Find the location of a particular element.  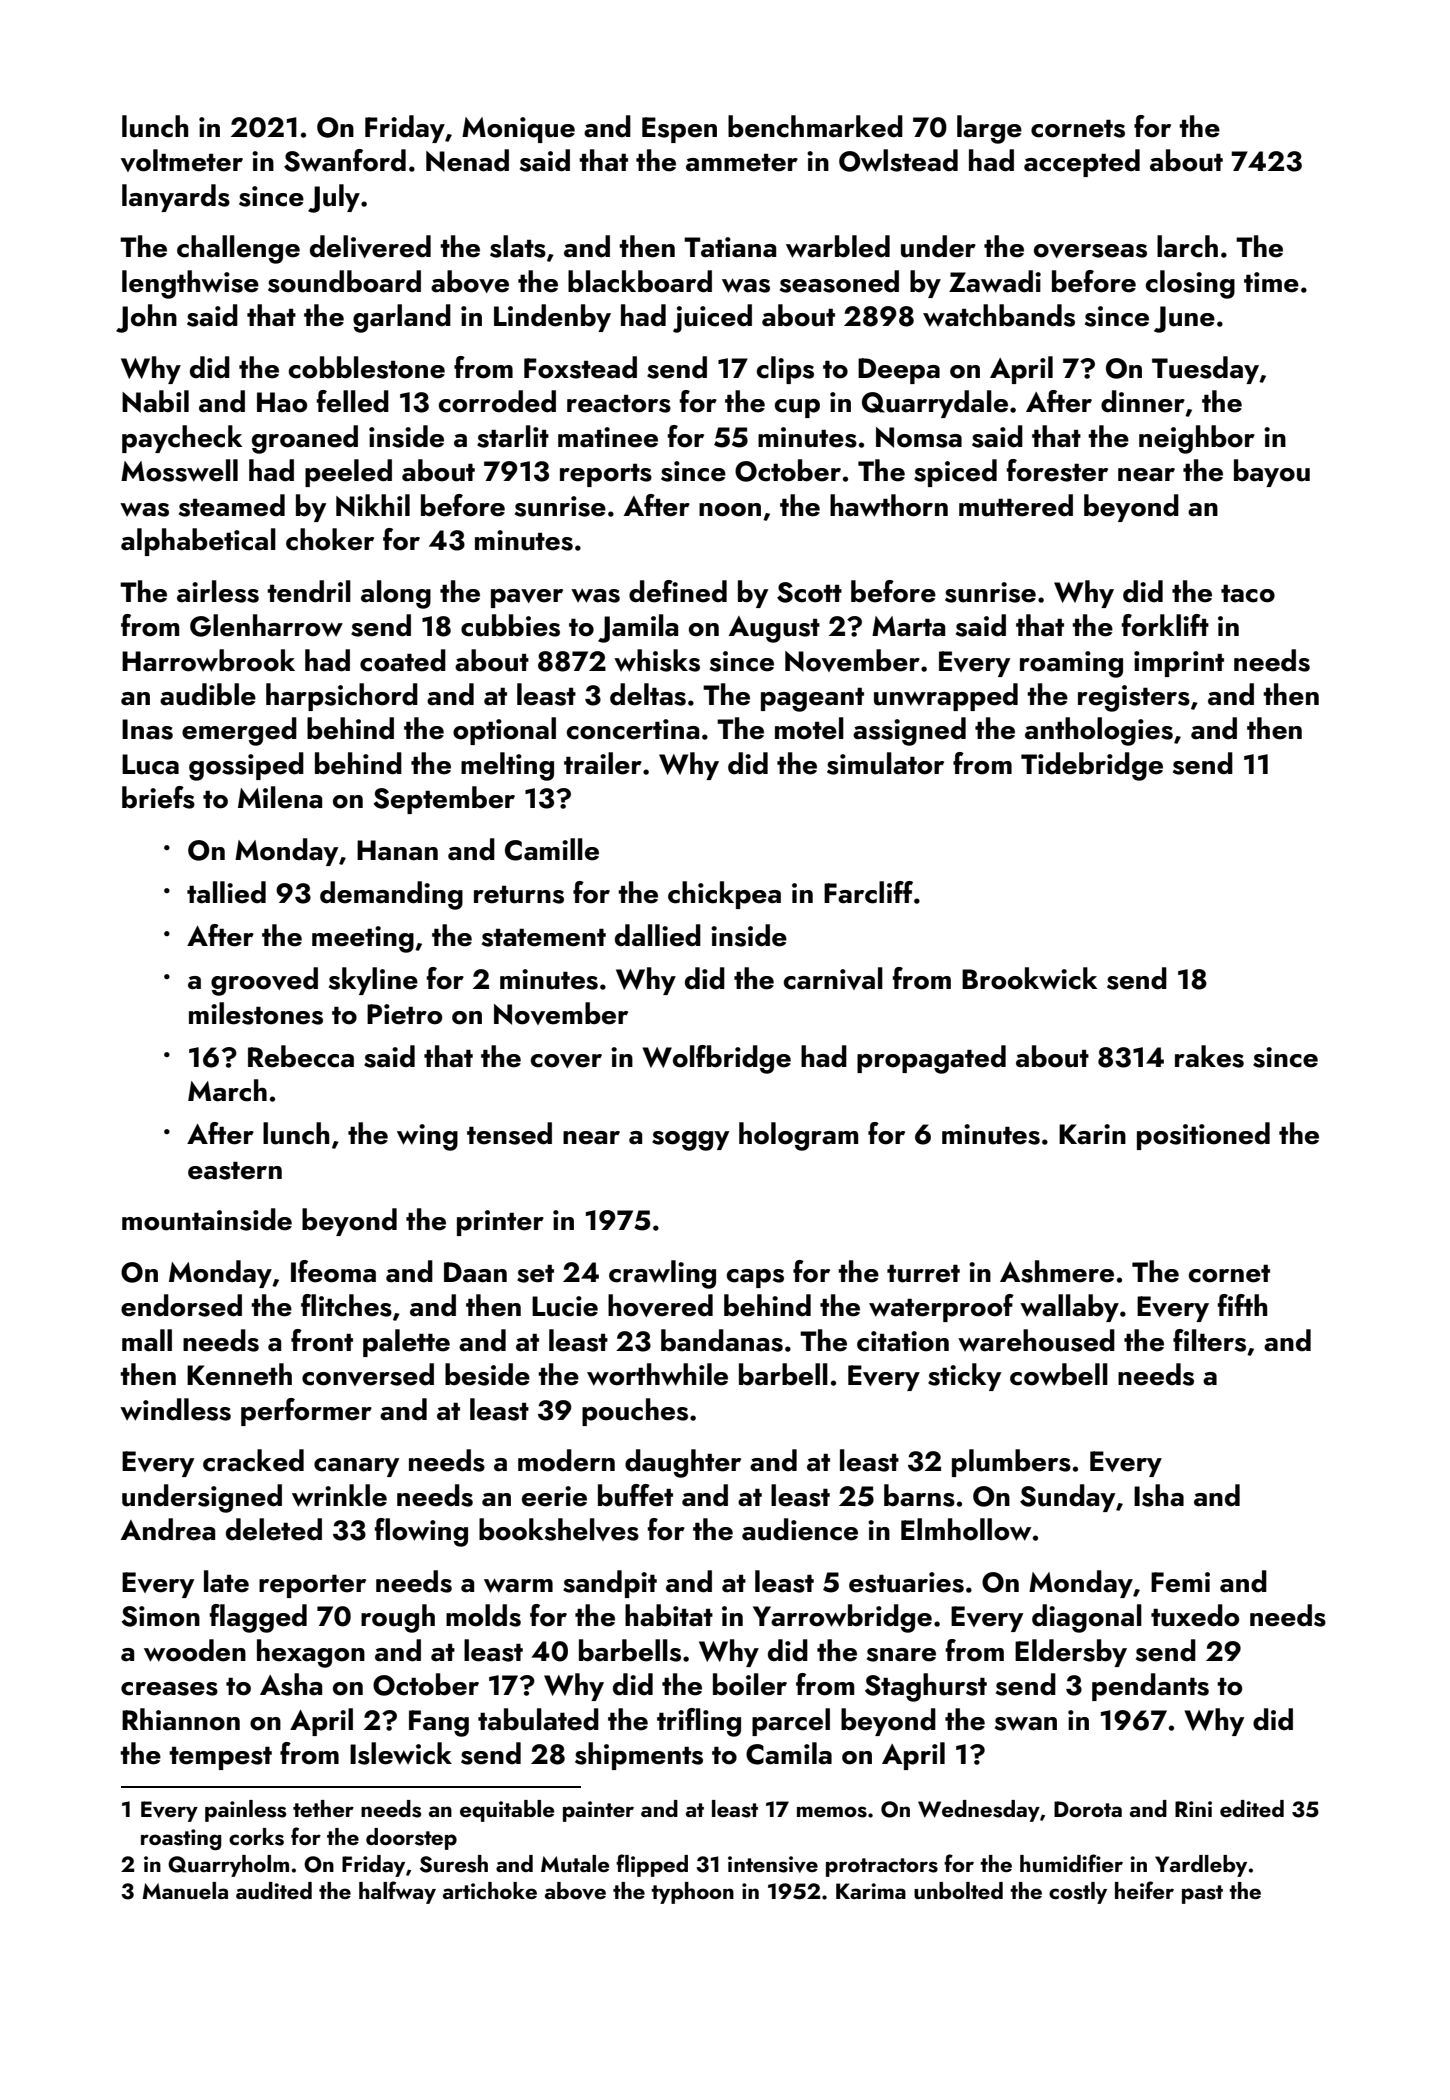

Simon is located at coordinates (160, 1616).
